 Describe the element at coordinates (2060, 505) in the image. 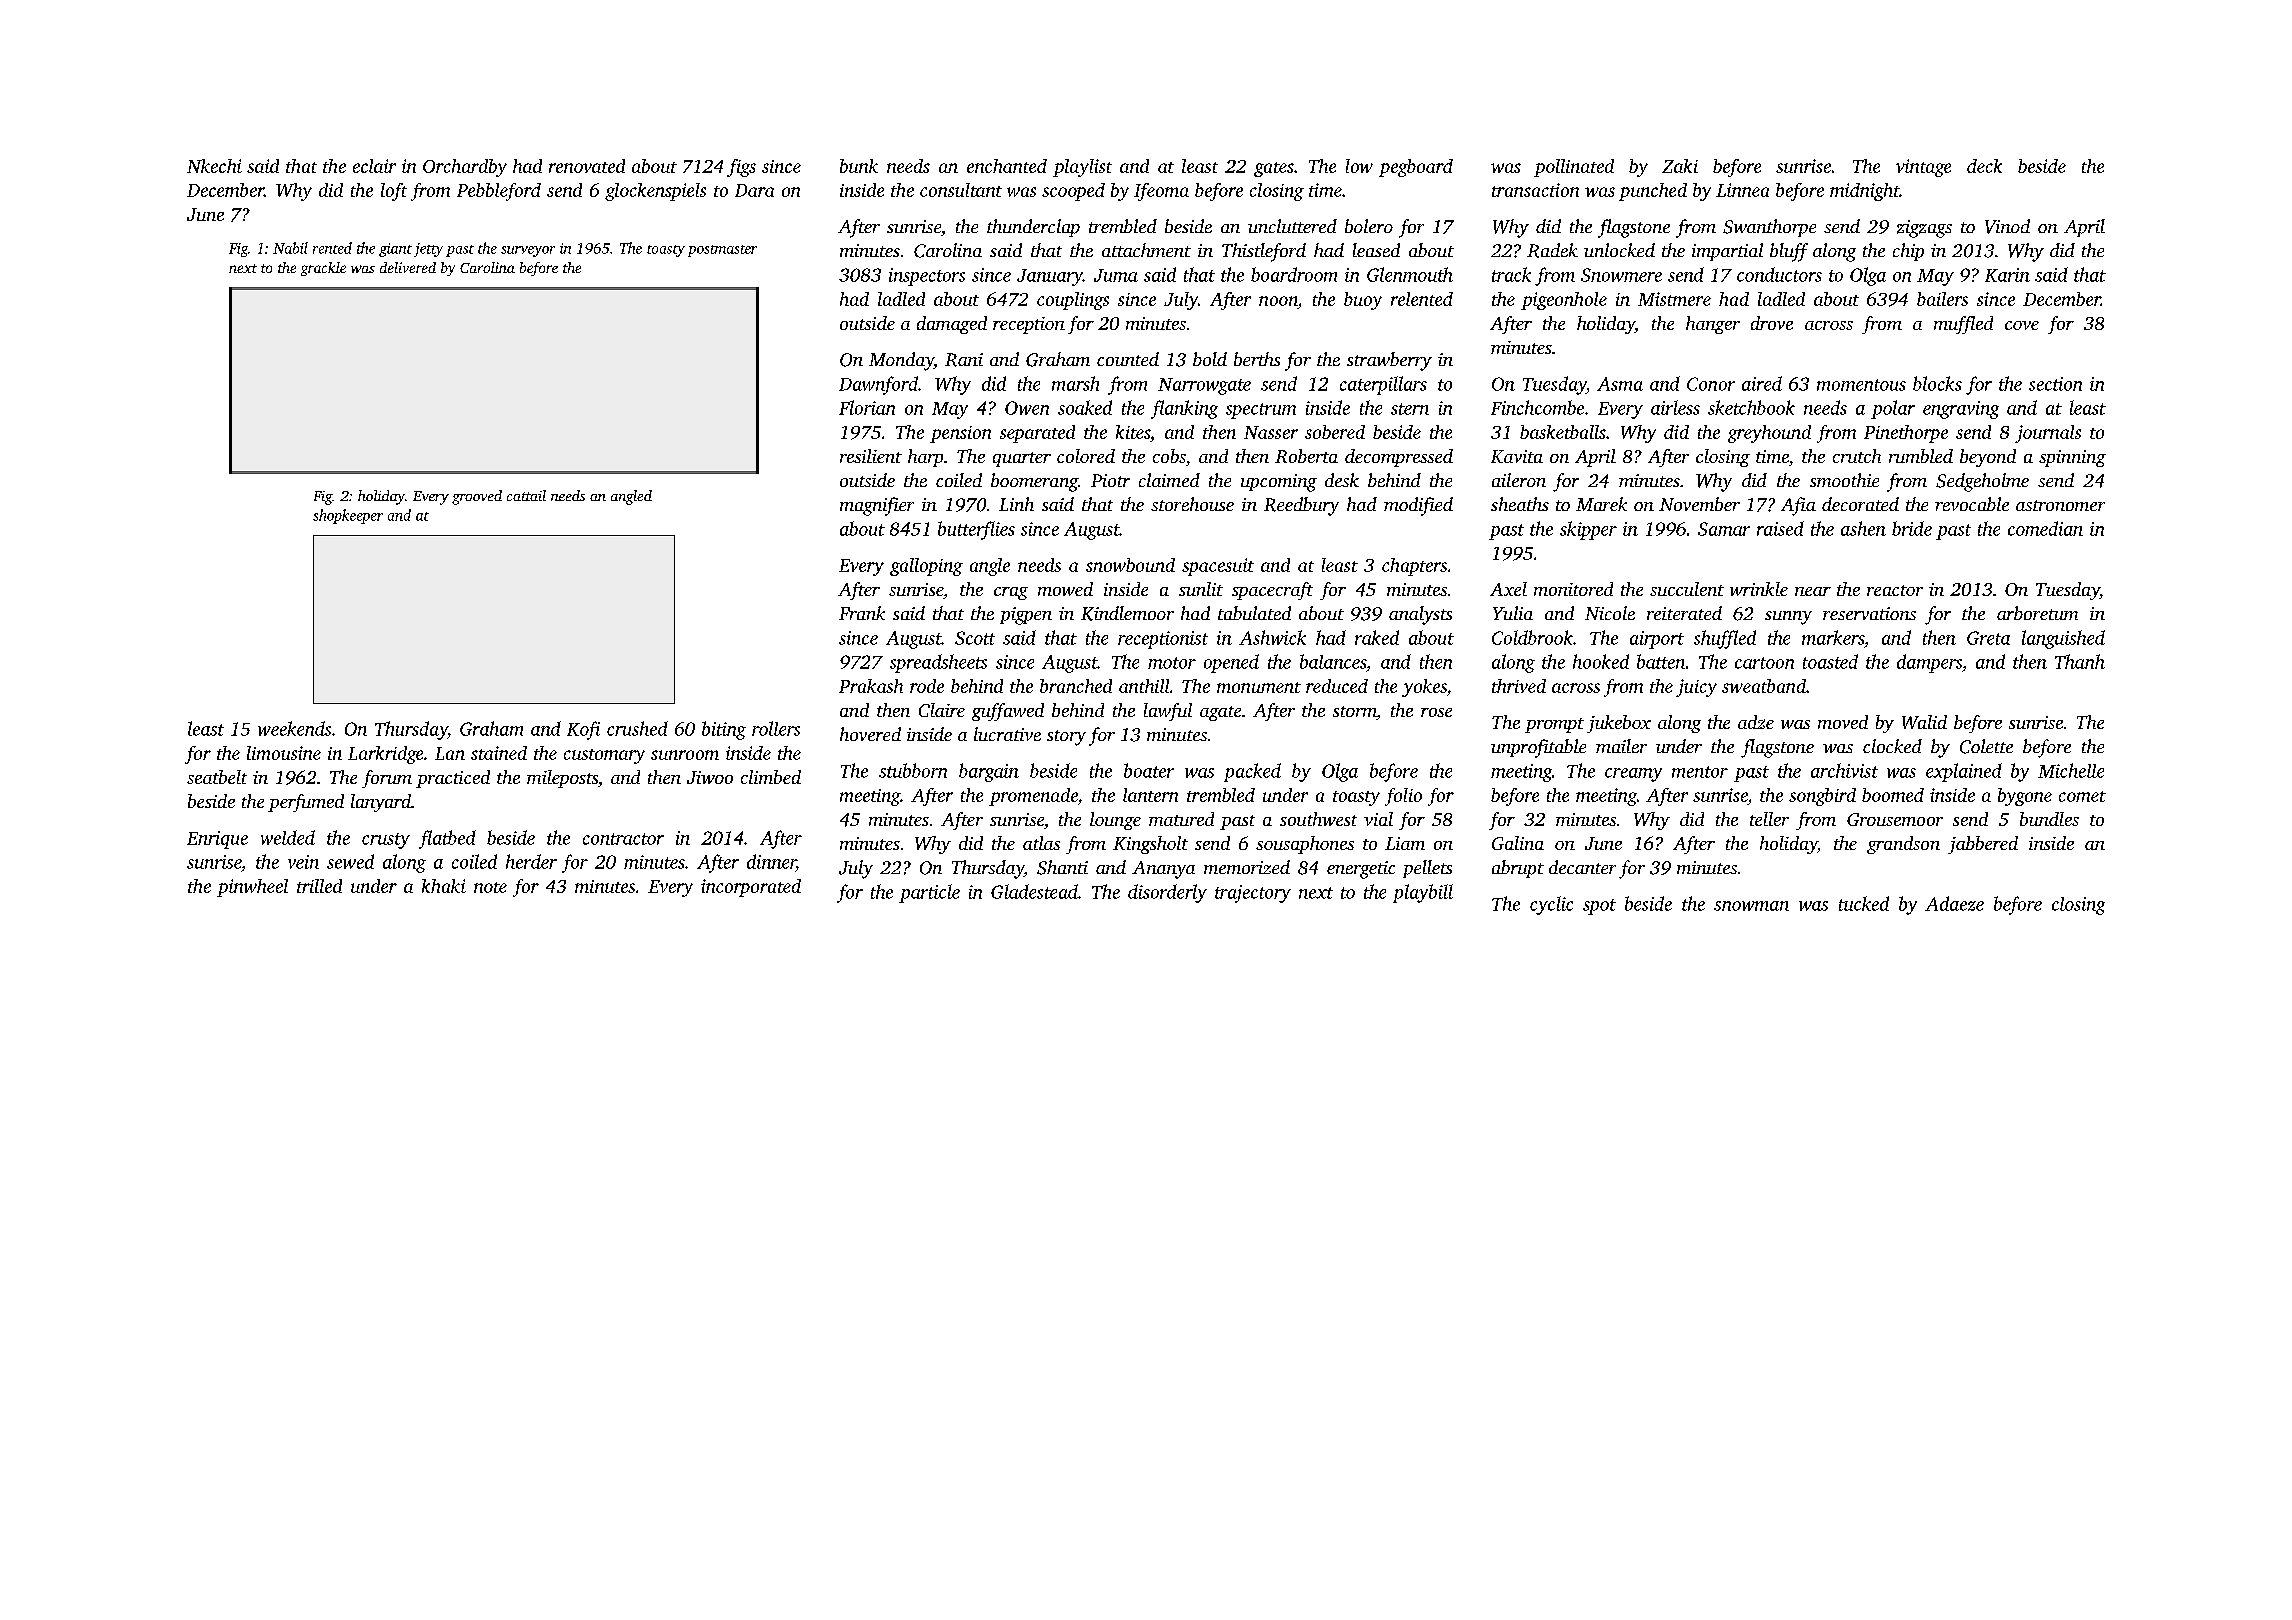

I see `astronomer` at that location.
